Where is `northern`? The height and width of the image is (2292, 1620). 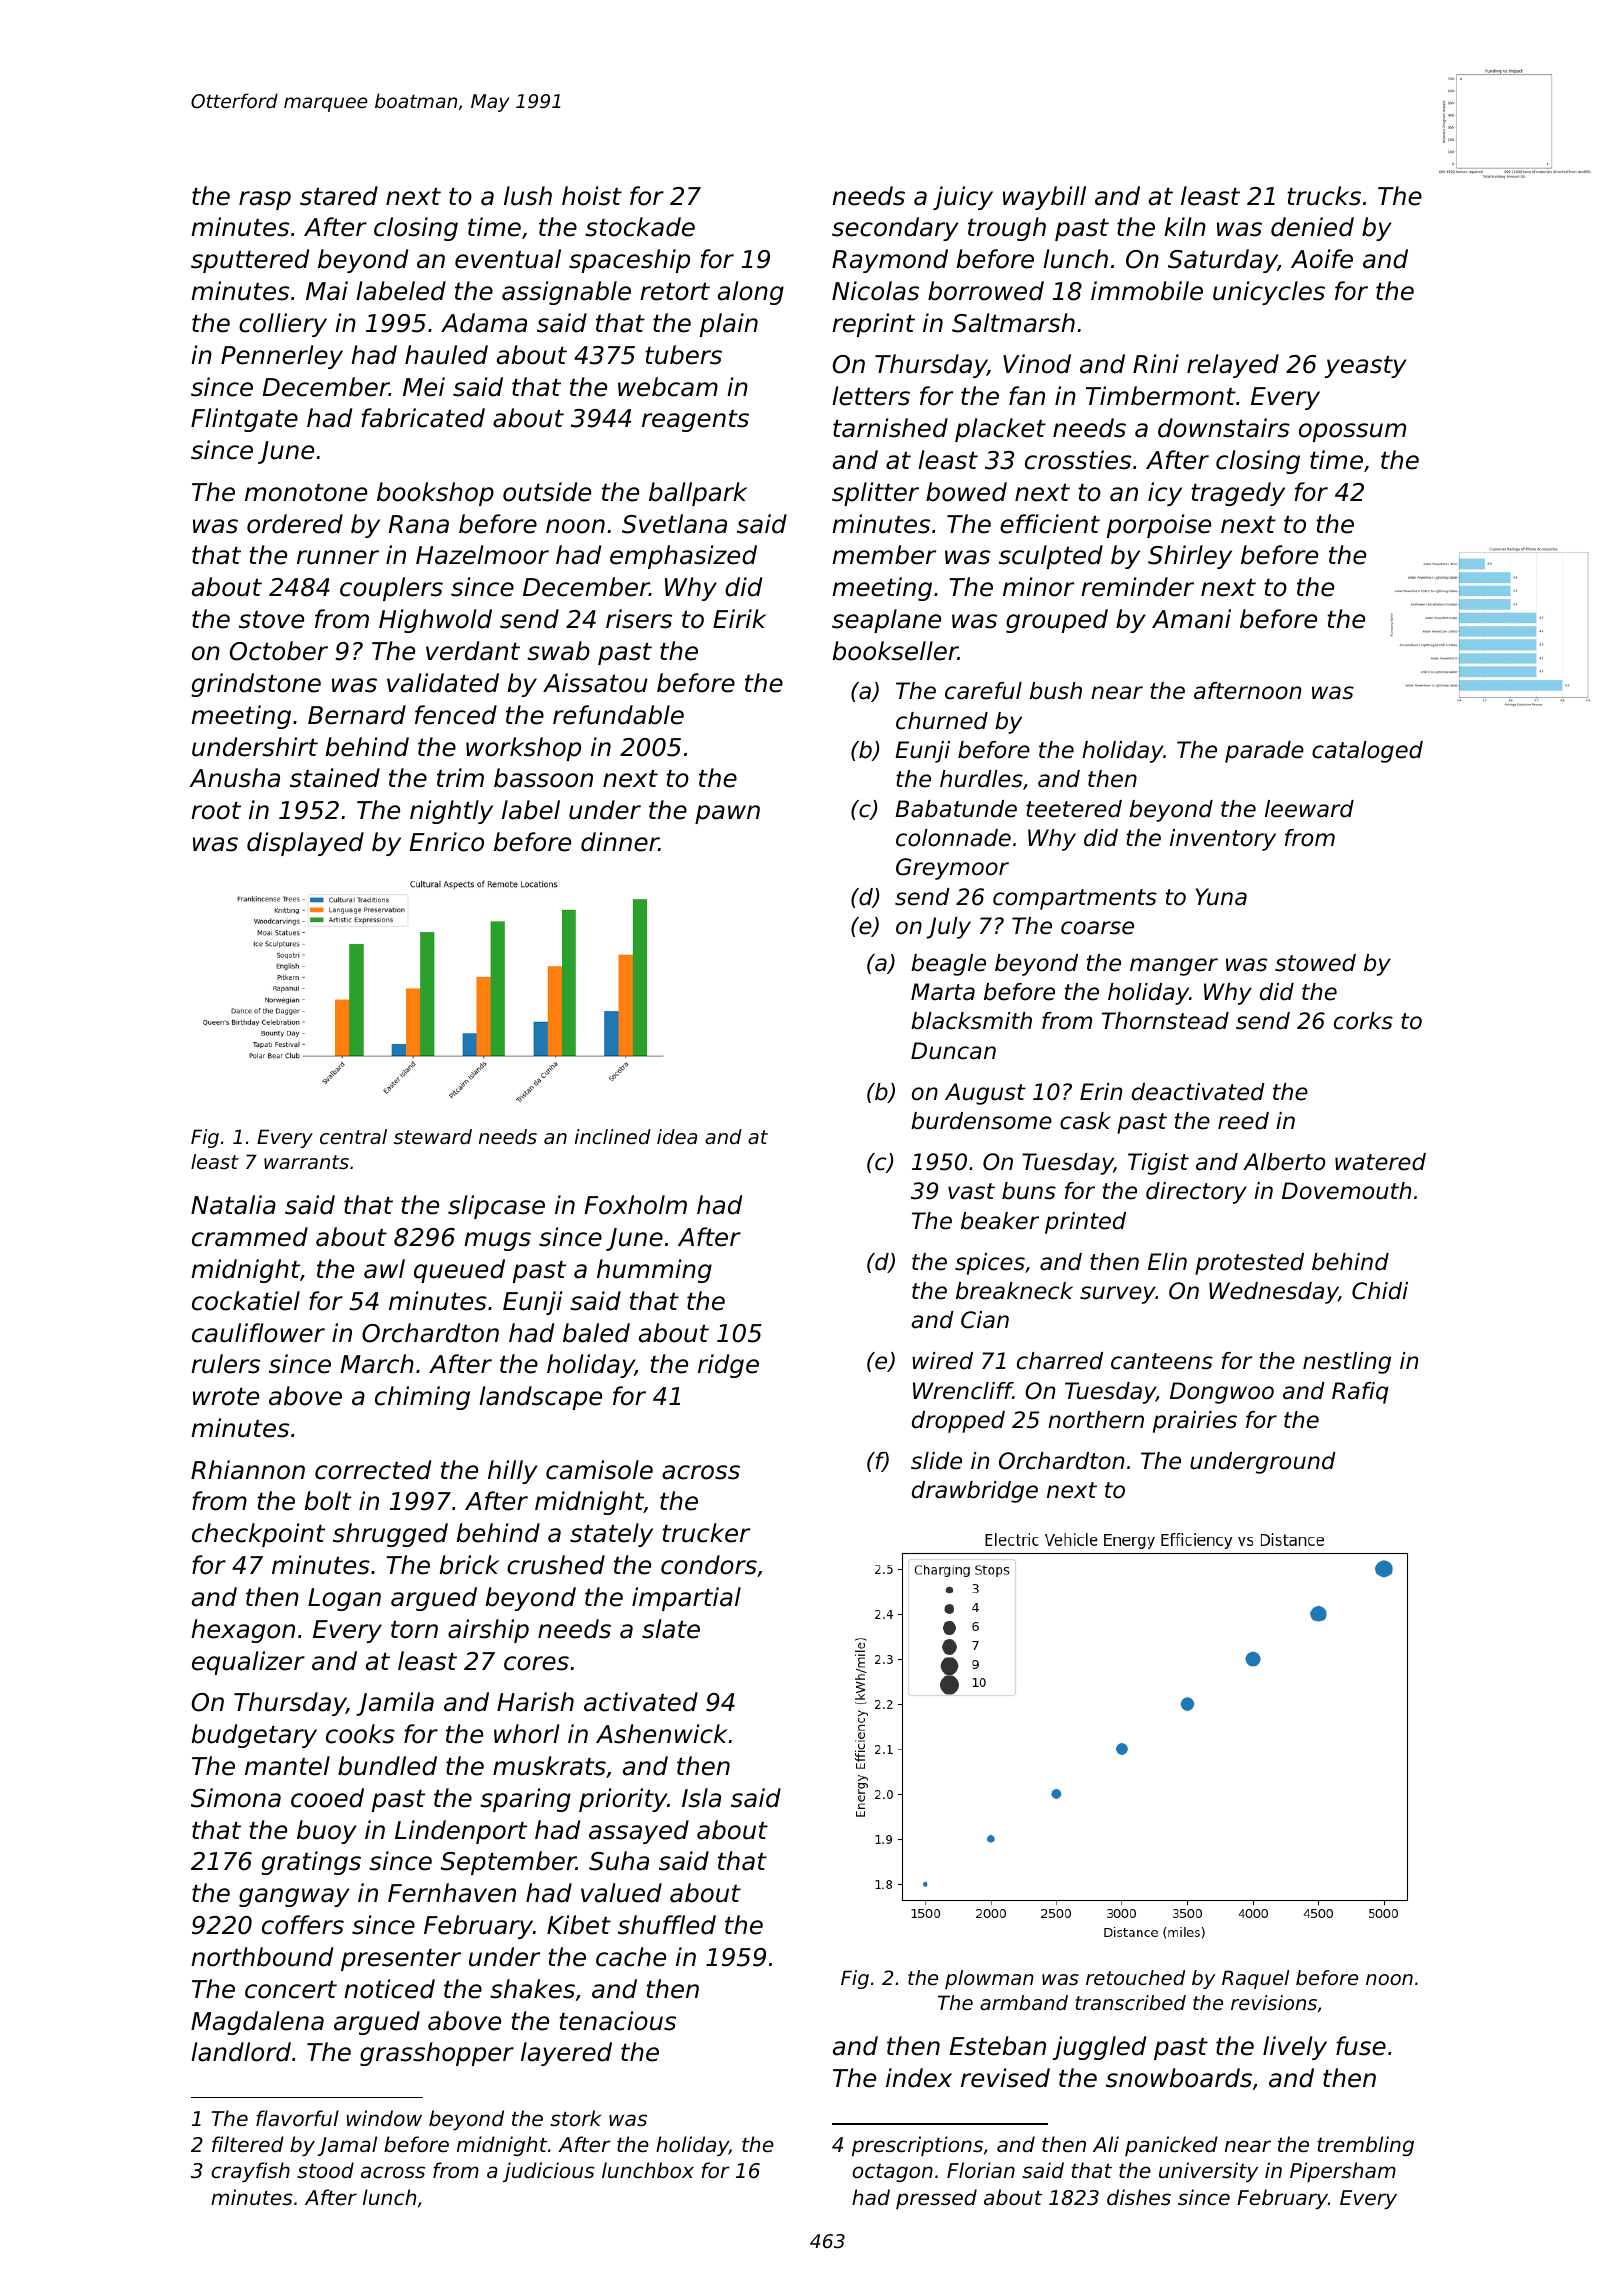 northern is located at coordinates (1096, 1420).
